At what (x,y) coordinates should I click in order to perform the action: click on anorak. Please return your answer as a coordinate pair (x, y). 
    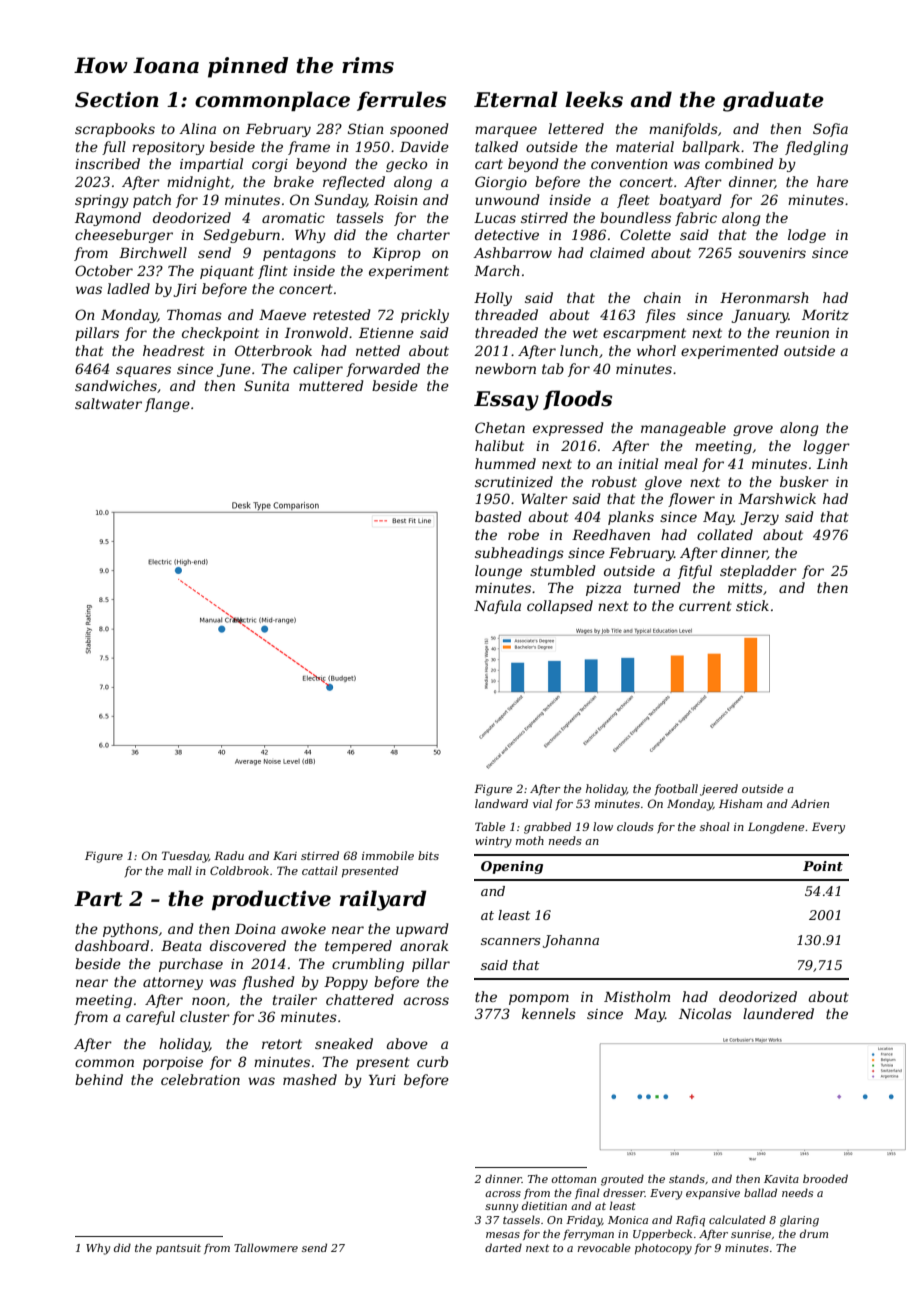
    Looking at the image, I should click on (424, 945).
